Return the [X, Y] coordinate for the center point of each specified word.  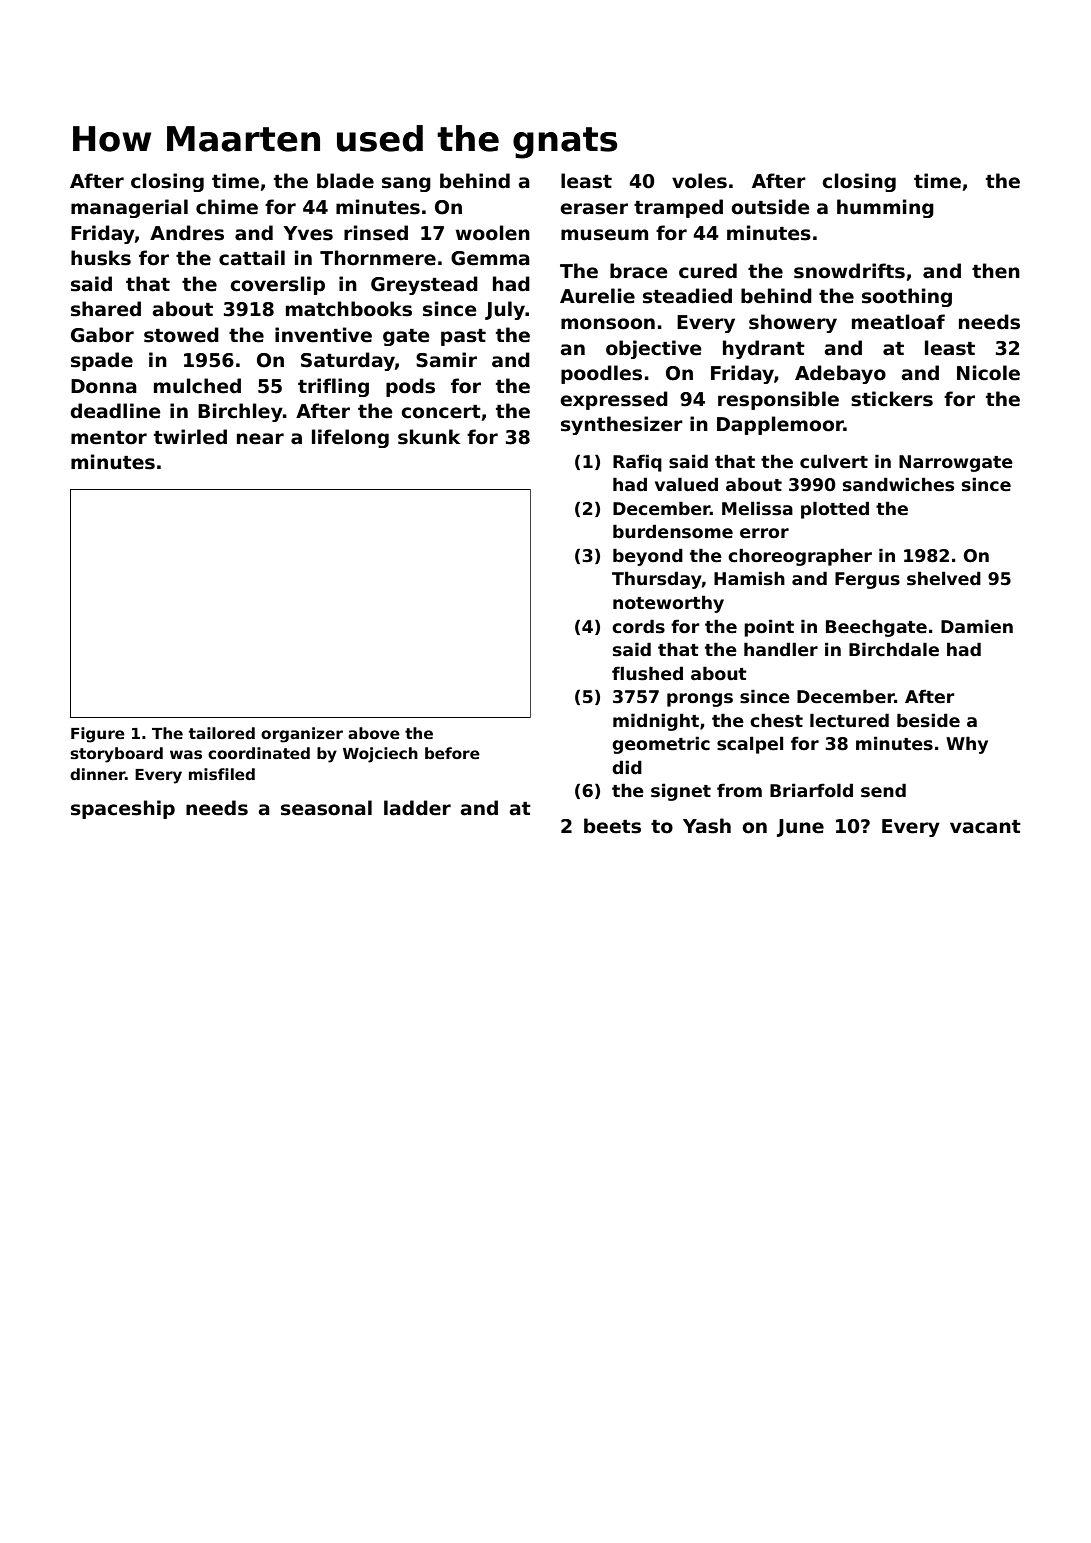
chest [776, 720]
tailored [222, 733]
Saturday [348, 361]
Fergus [867, 580]
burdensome [673, 531]
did [627, 767]
